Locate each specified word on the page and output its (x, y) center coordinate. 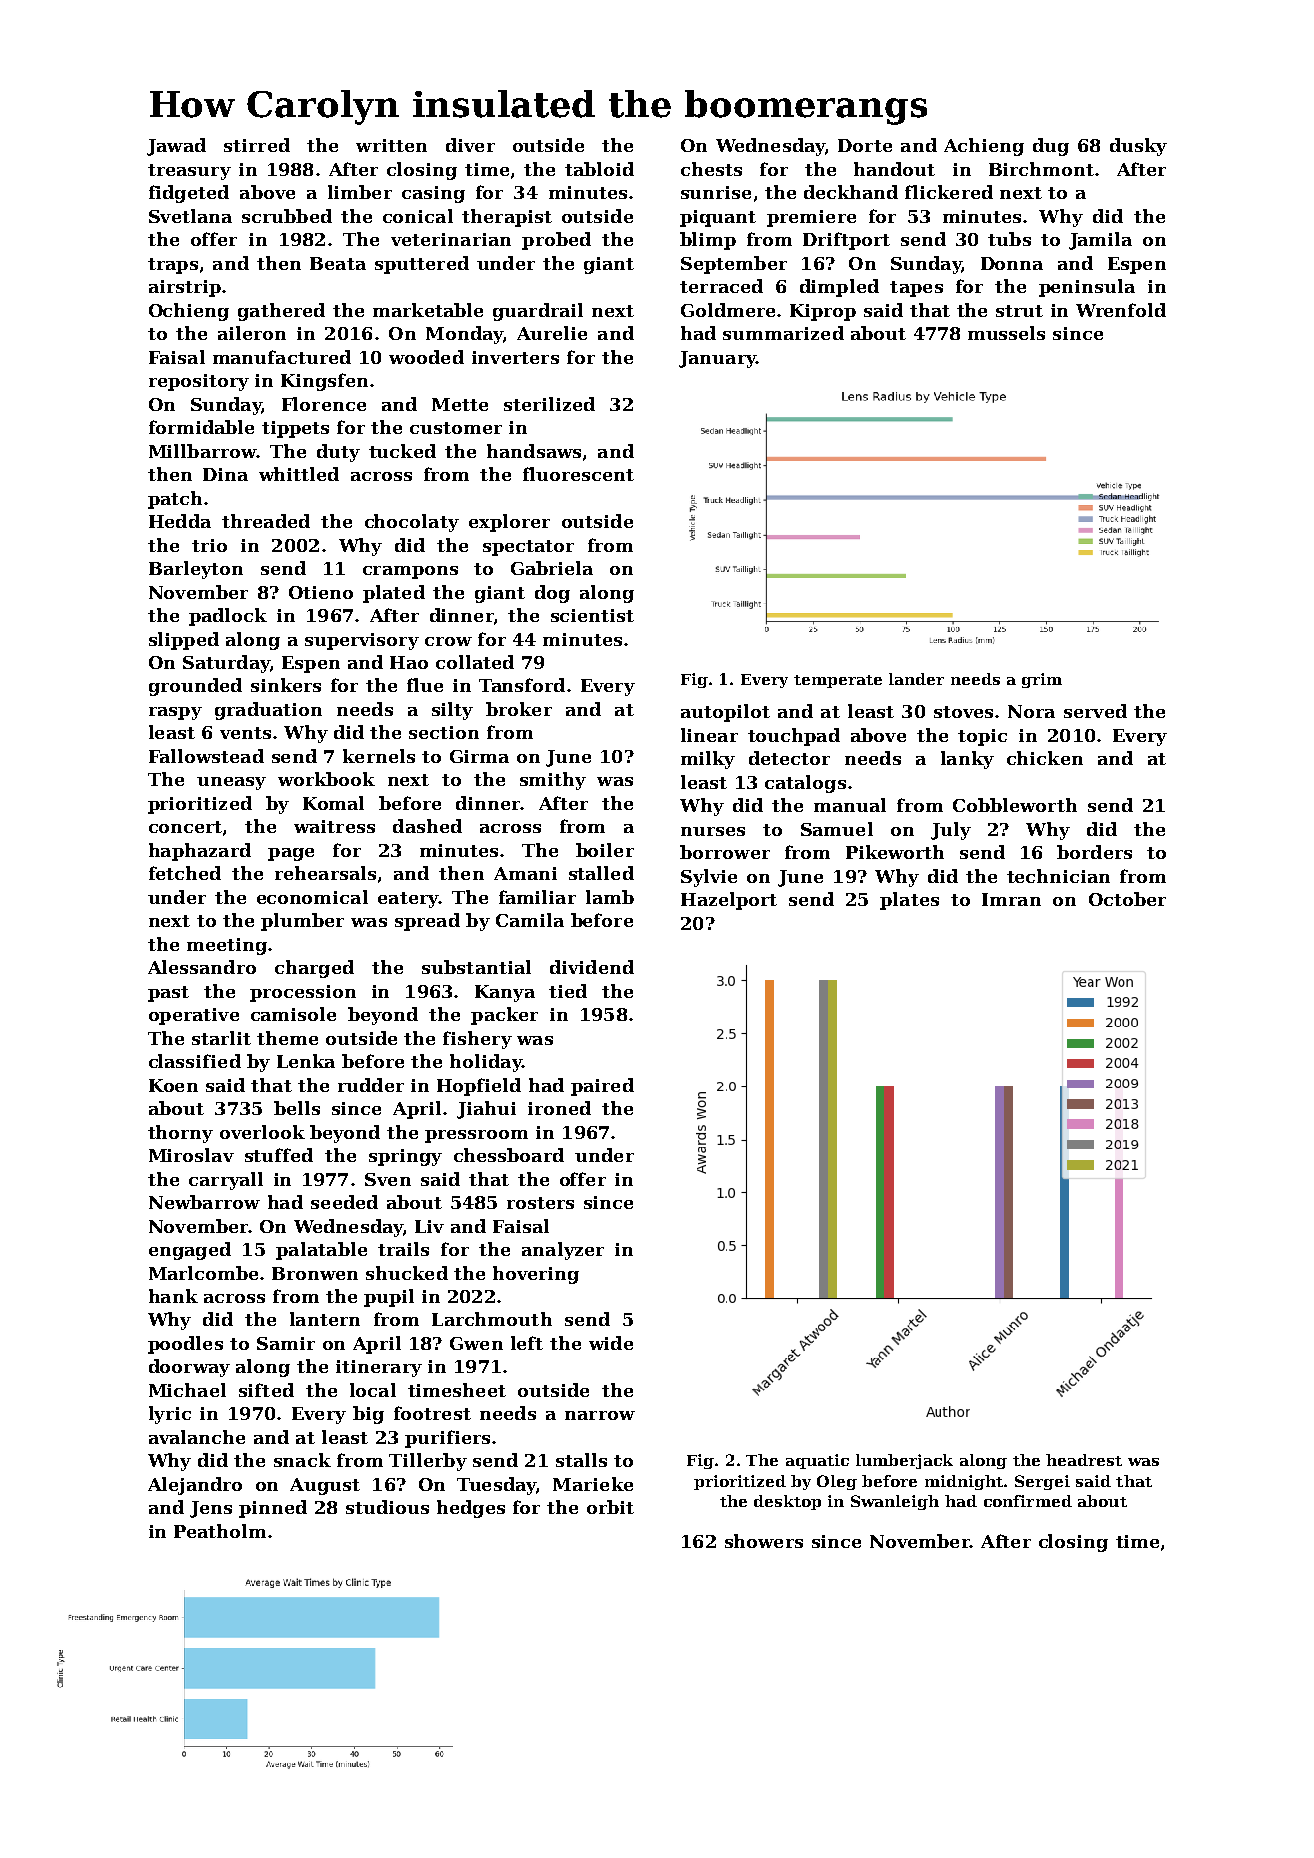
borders (1094, 852)
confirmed (1028, 1501)
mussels (1006, 333)
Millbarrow (203, 451)
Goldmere (728, 310)
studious (387, 1507)
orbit (610, 1507)
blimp (708, 241)
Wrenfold (1121, 310)
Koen (173, 1085)
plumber (302, 922)
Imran (1011, 899)
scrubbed (287, 216)
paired (602, 1087)
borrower (725, 852)
